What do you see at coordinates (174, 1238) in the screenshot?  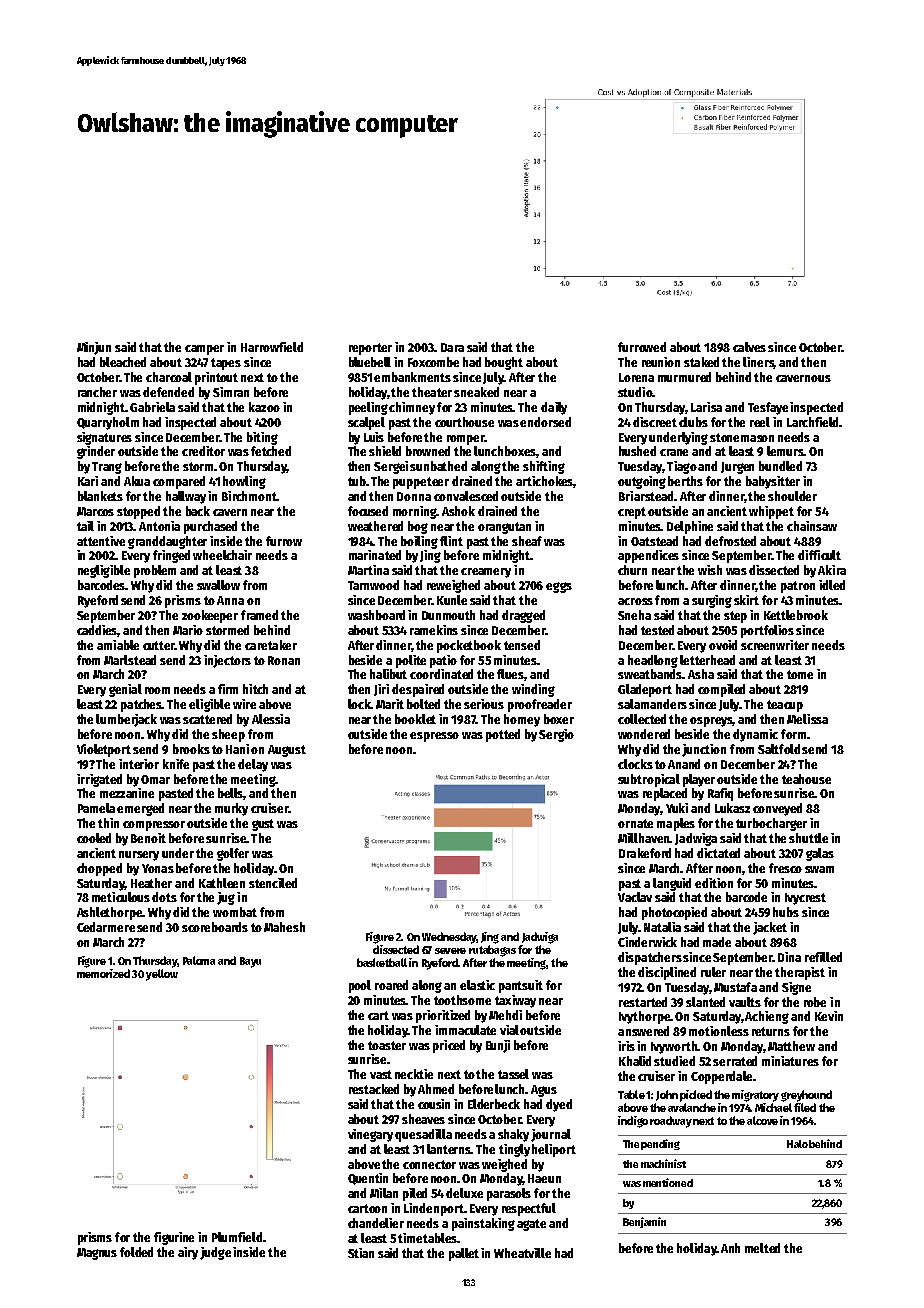 I see `figurine` at bounding box center [174, 1238].
